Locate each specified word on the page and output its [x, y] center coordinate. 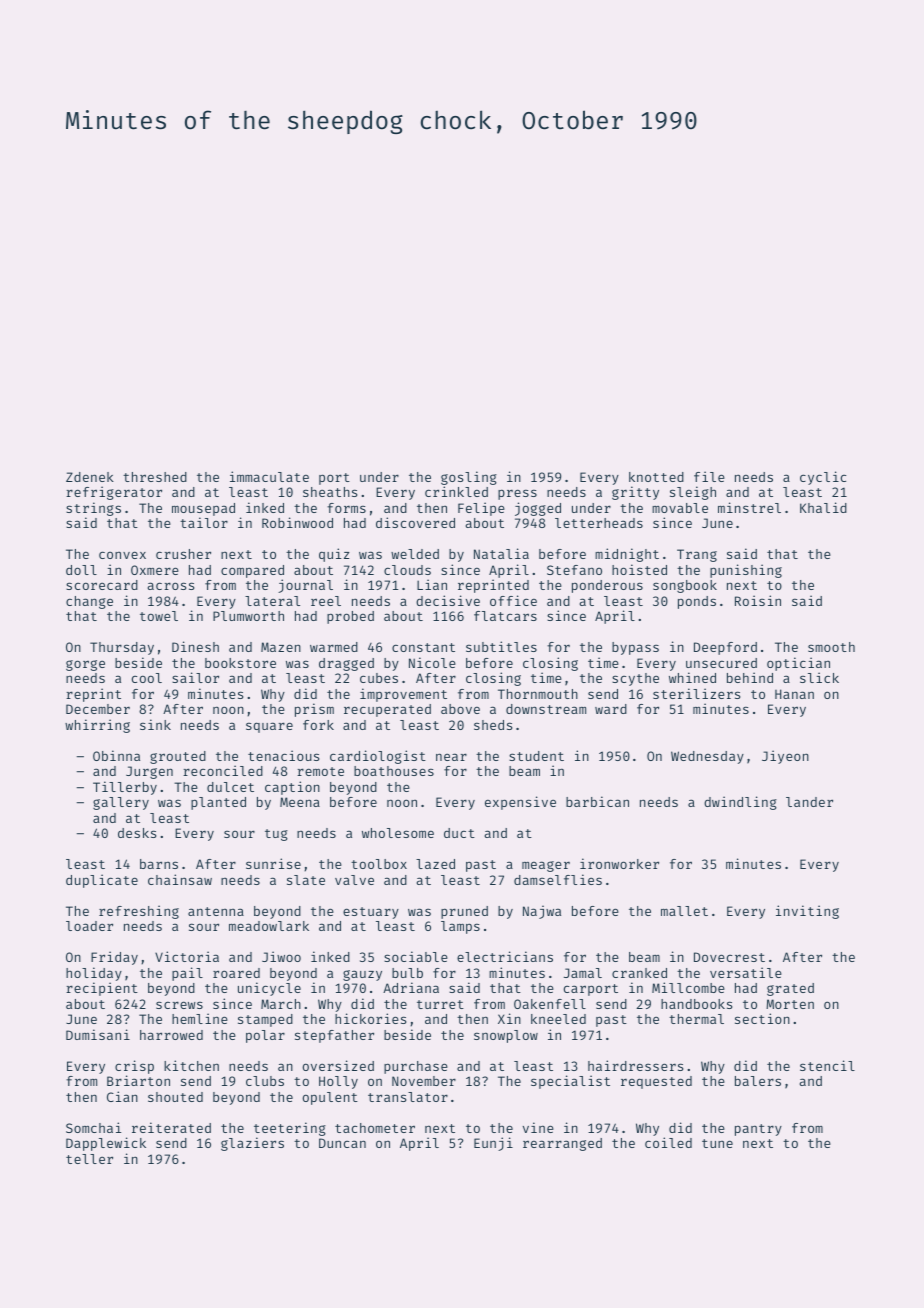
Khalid [823, 507]
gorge [85, 665]
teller [89, 1159]
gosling [469, 478]
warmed [334, 647]
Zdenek [90, 477]
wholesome [398, 833]
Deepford [725, 648]
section [762, 1018]
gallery [121, 803]
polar [265, 1036]
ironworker [619, 863]
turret [440, 1004]
